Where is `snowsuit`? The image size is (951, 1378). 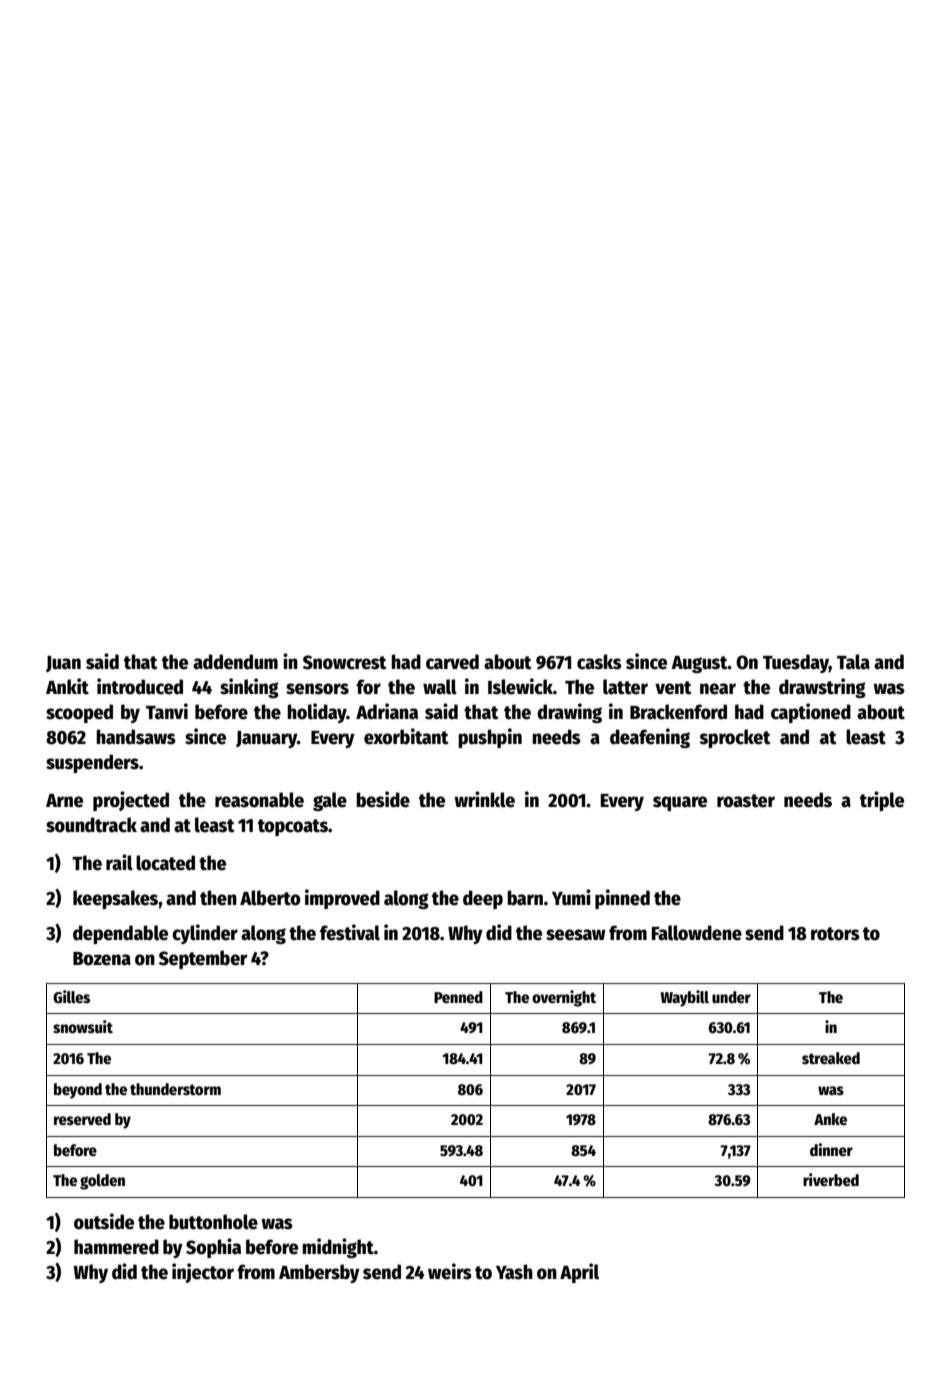
snowsuit is located at coordinates (83, 1027).
